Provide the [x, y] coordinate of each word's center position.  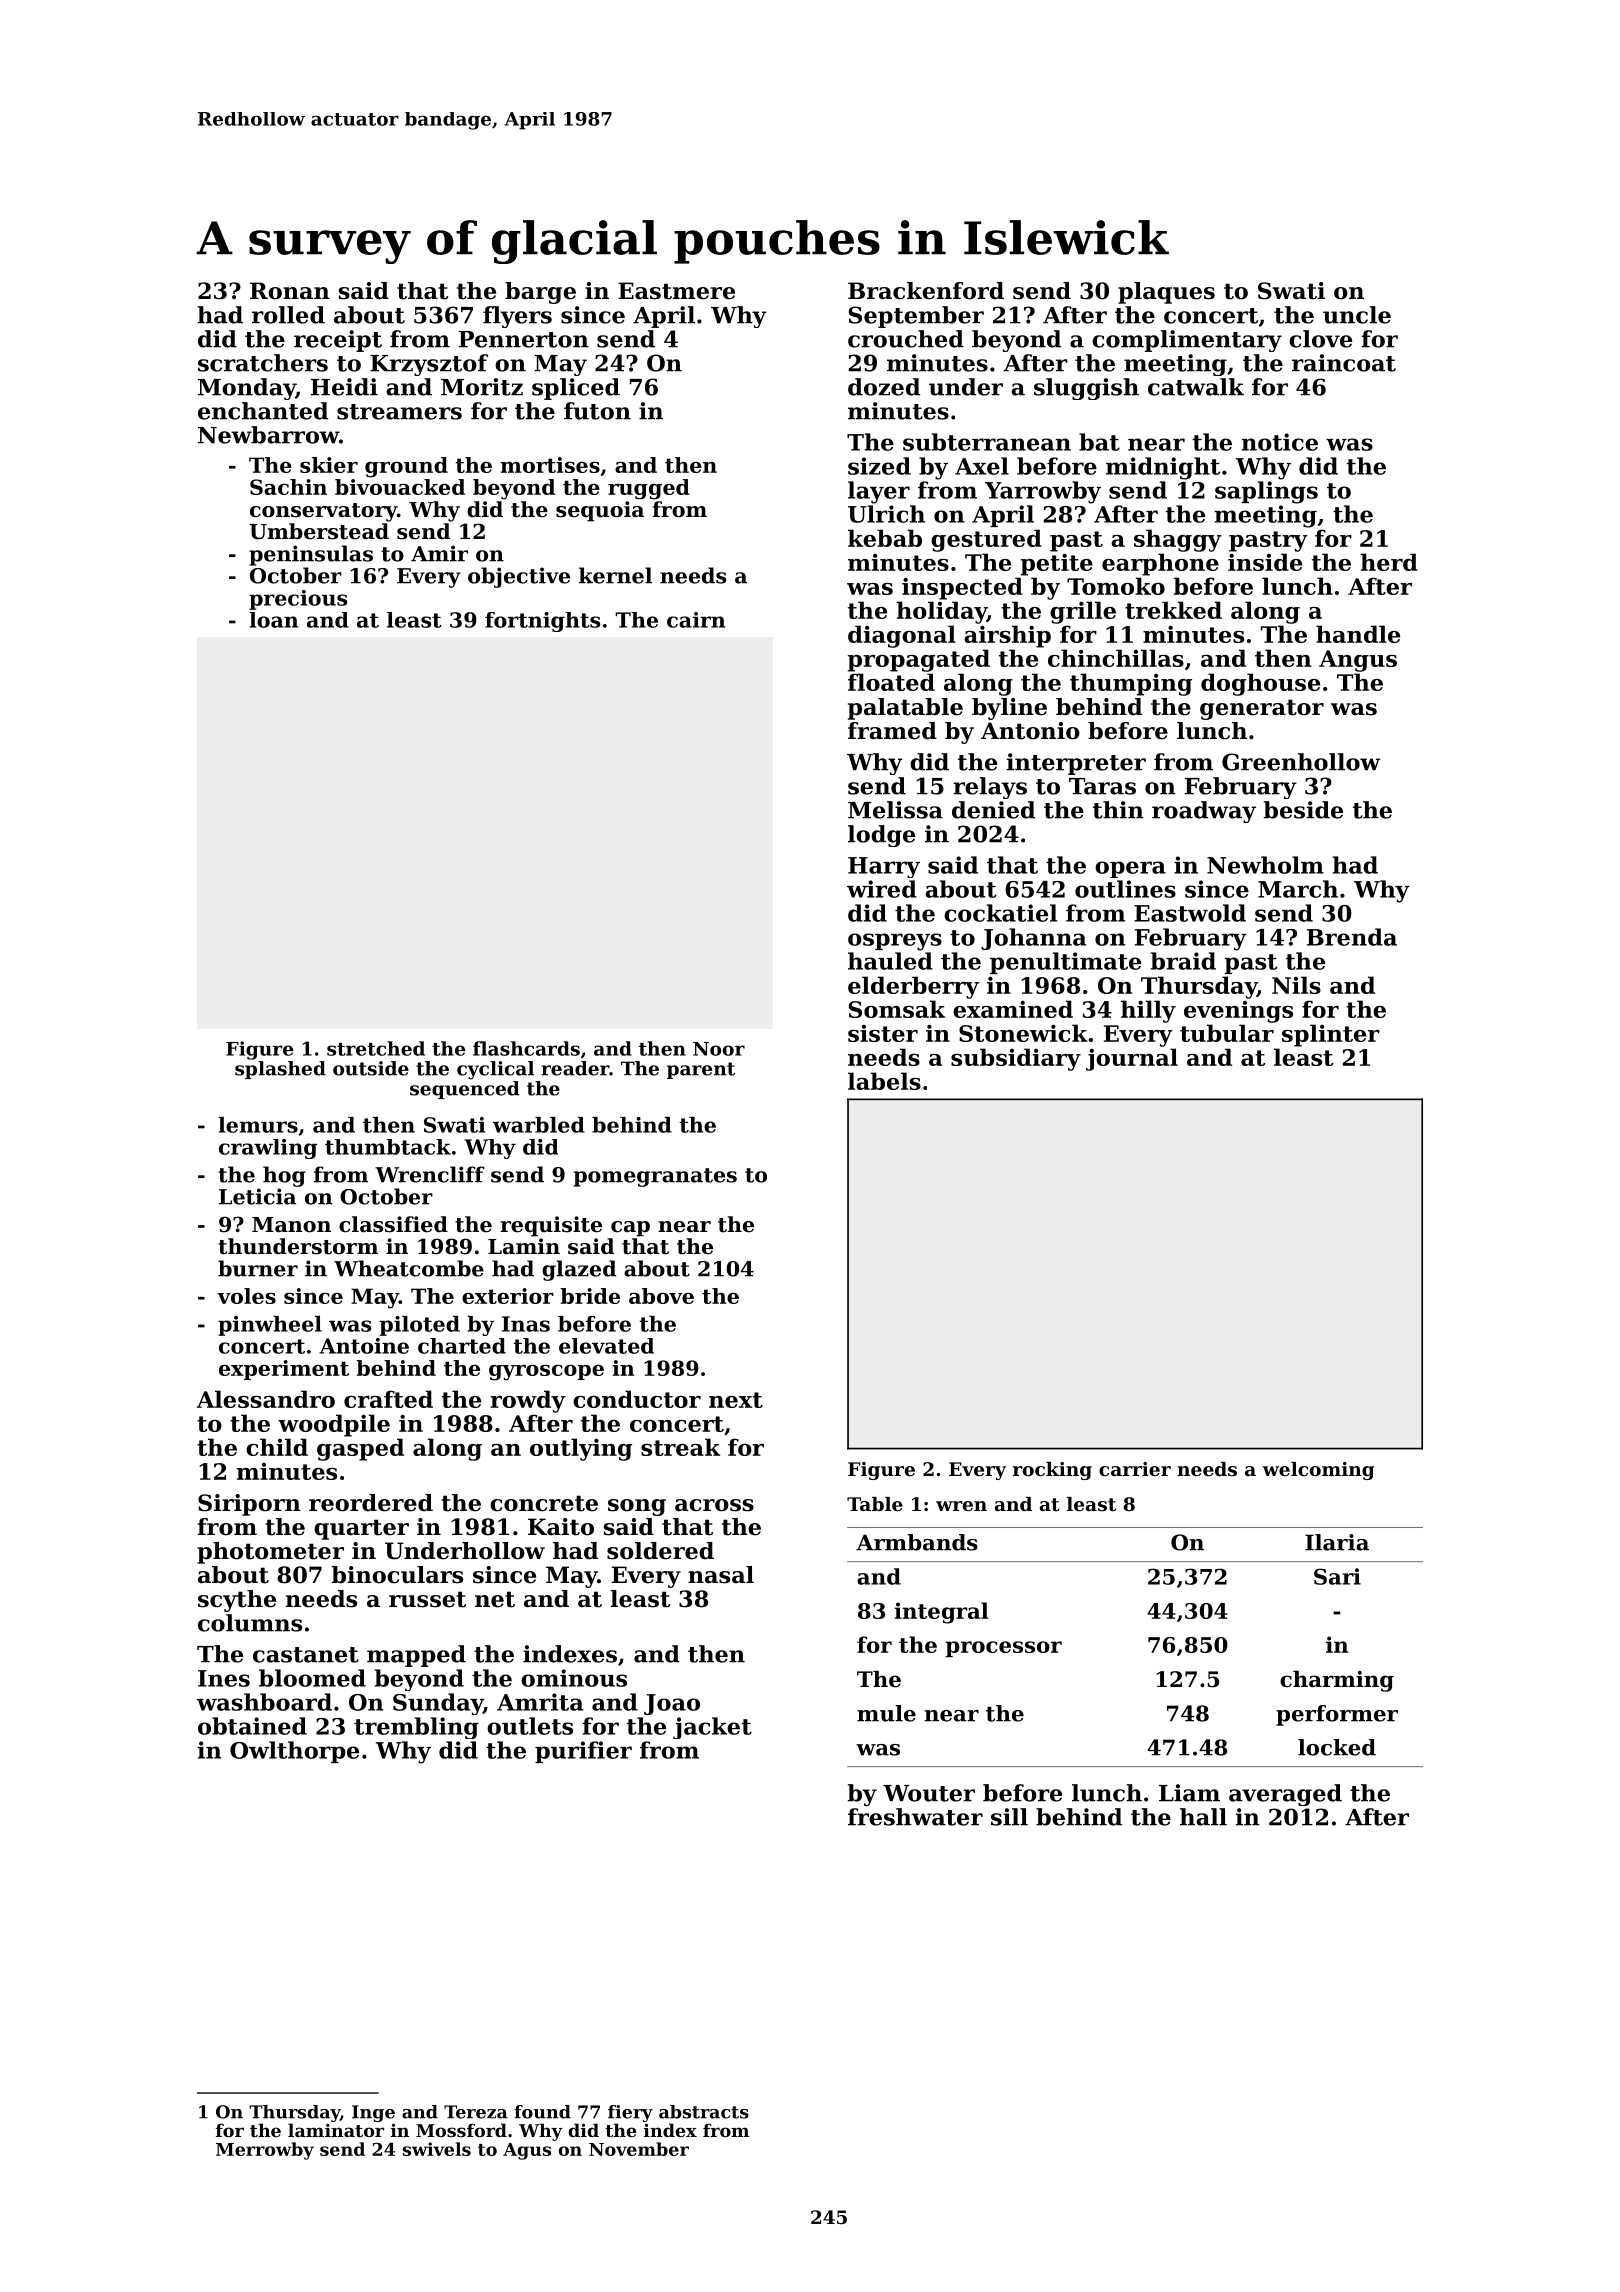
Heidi [344, 387]
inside [1265, 562]
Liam [1189, 1793]
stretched [376, 1048]
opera [1130, 869]
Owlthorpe [294, 1752]
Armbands [917, 1542]
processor [1003, 1649]
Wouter [929, 1793]
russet [427, 1599]
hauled [890, 961]
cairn [696, 620]
